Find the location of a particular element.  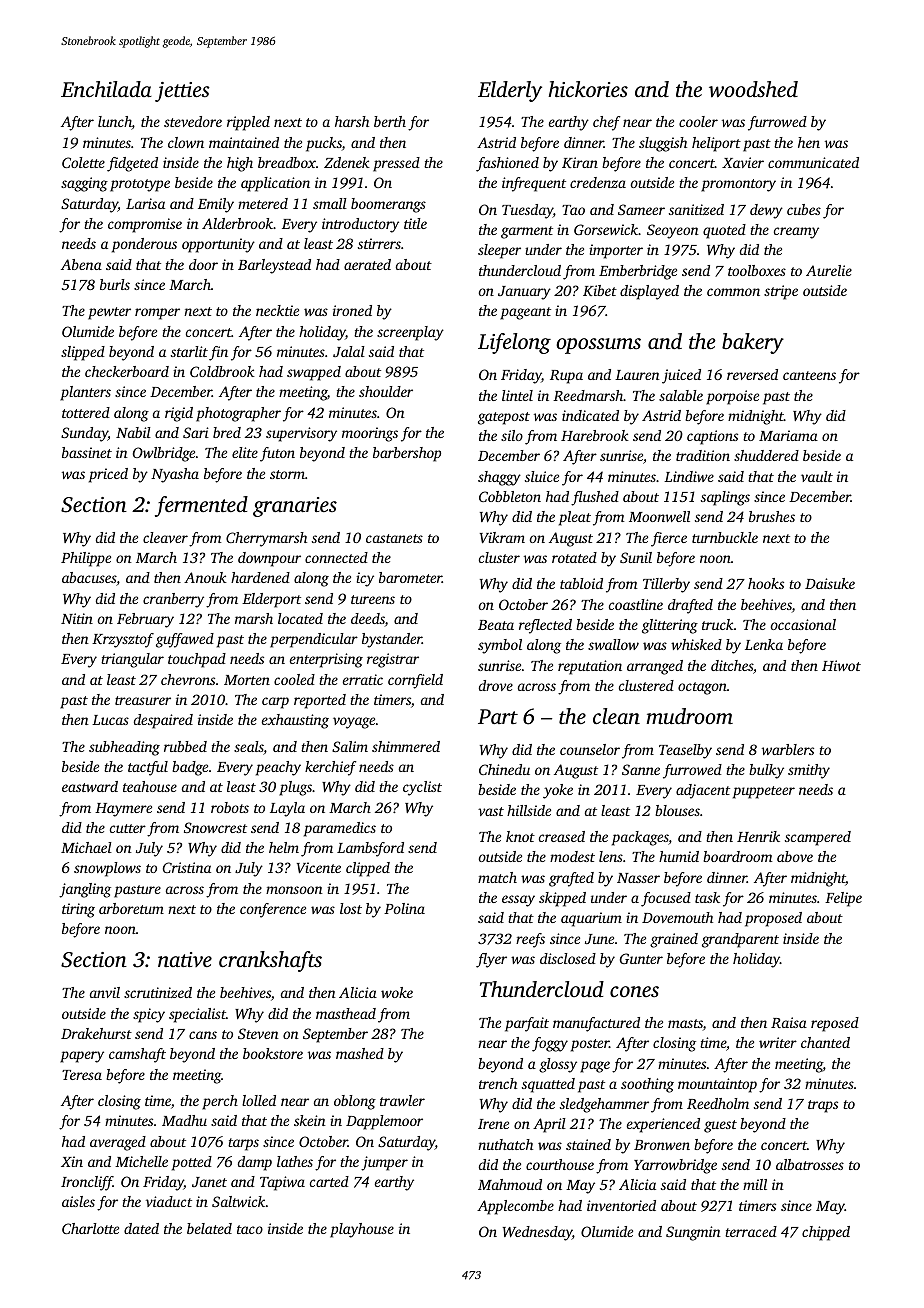

barometer is located at coordinates (410, 577).
